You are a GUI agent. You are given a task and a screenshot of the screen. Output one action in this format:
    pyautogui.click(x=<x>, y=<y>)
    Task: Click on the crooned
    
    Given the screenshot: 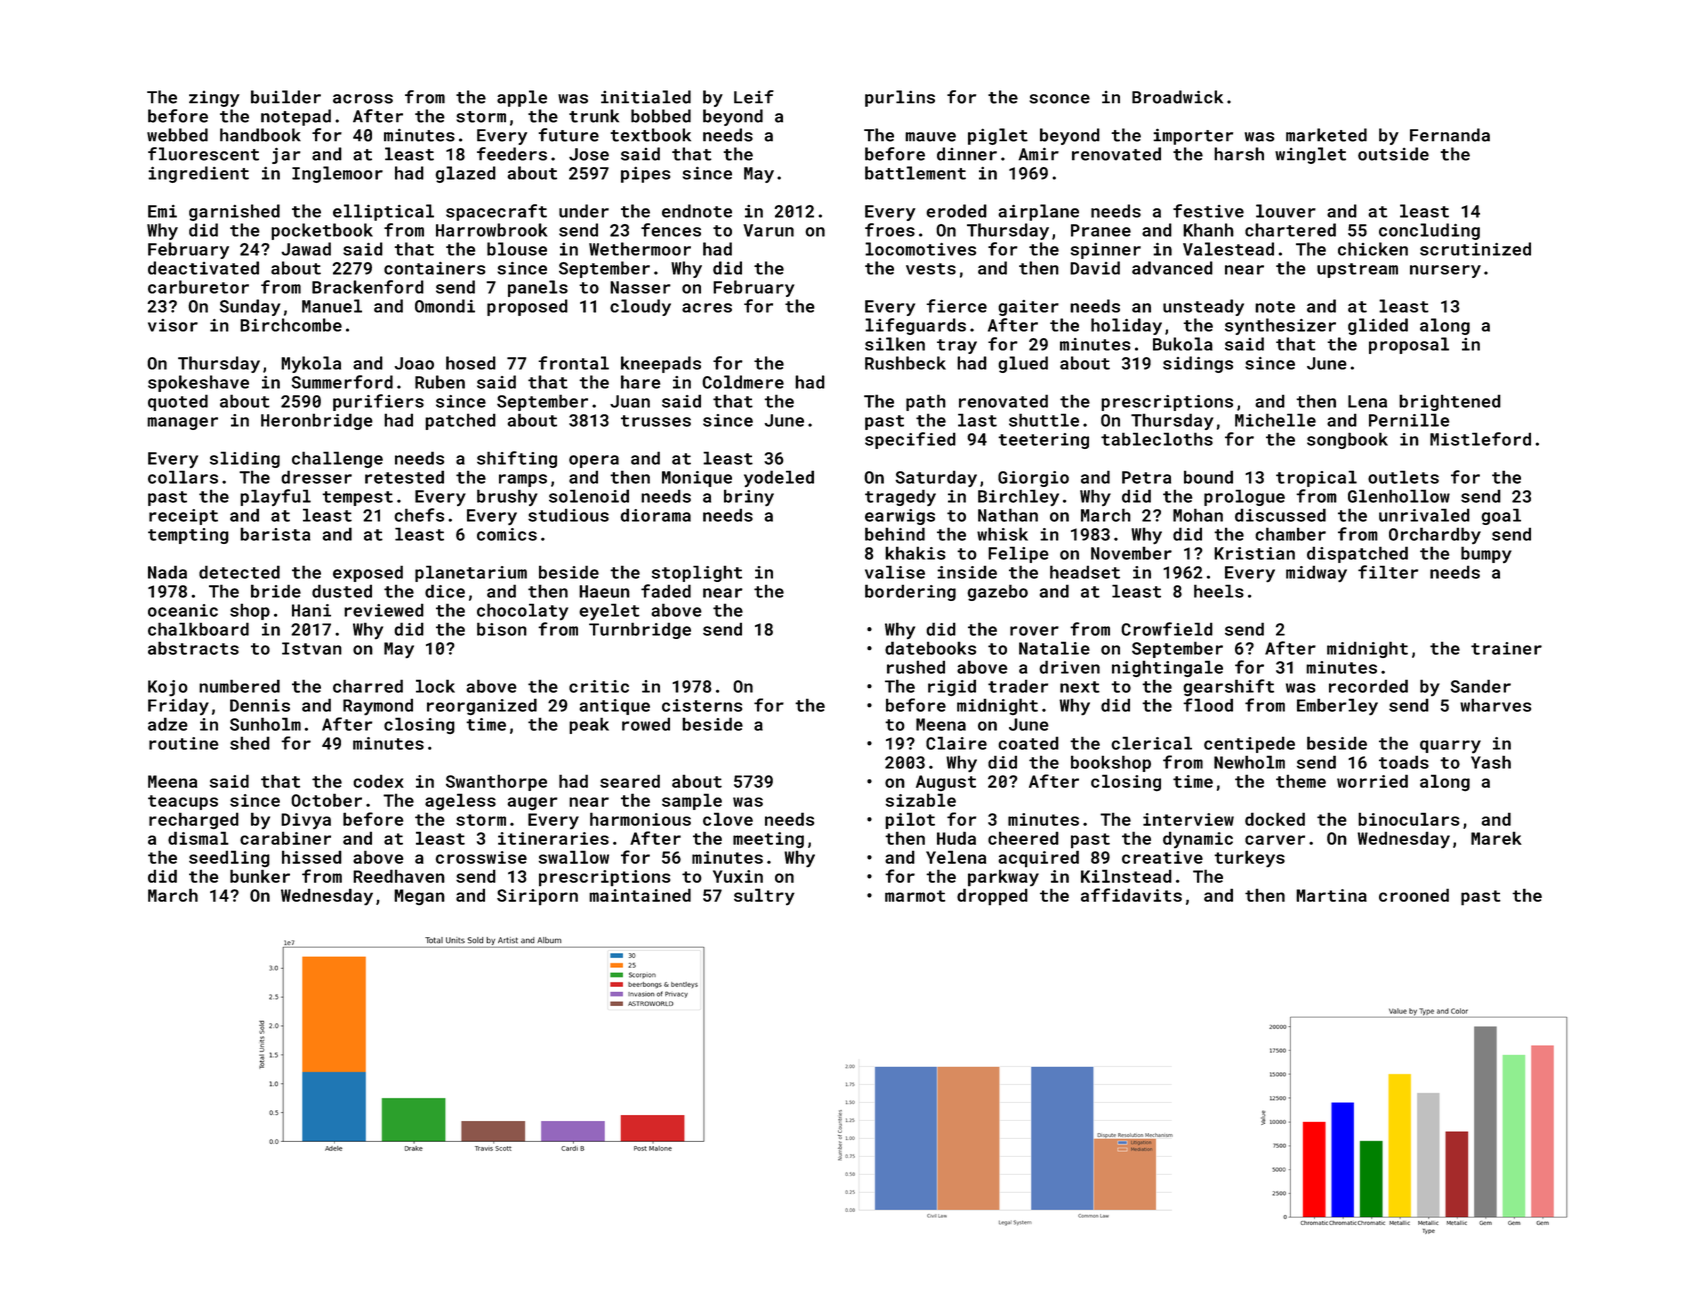 What is the action you would take?
    pyautogui.click(x=1414, y=895)
